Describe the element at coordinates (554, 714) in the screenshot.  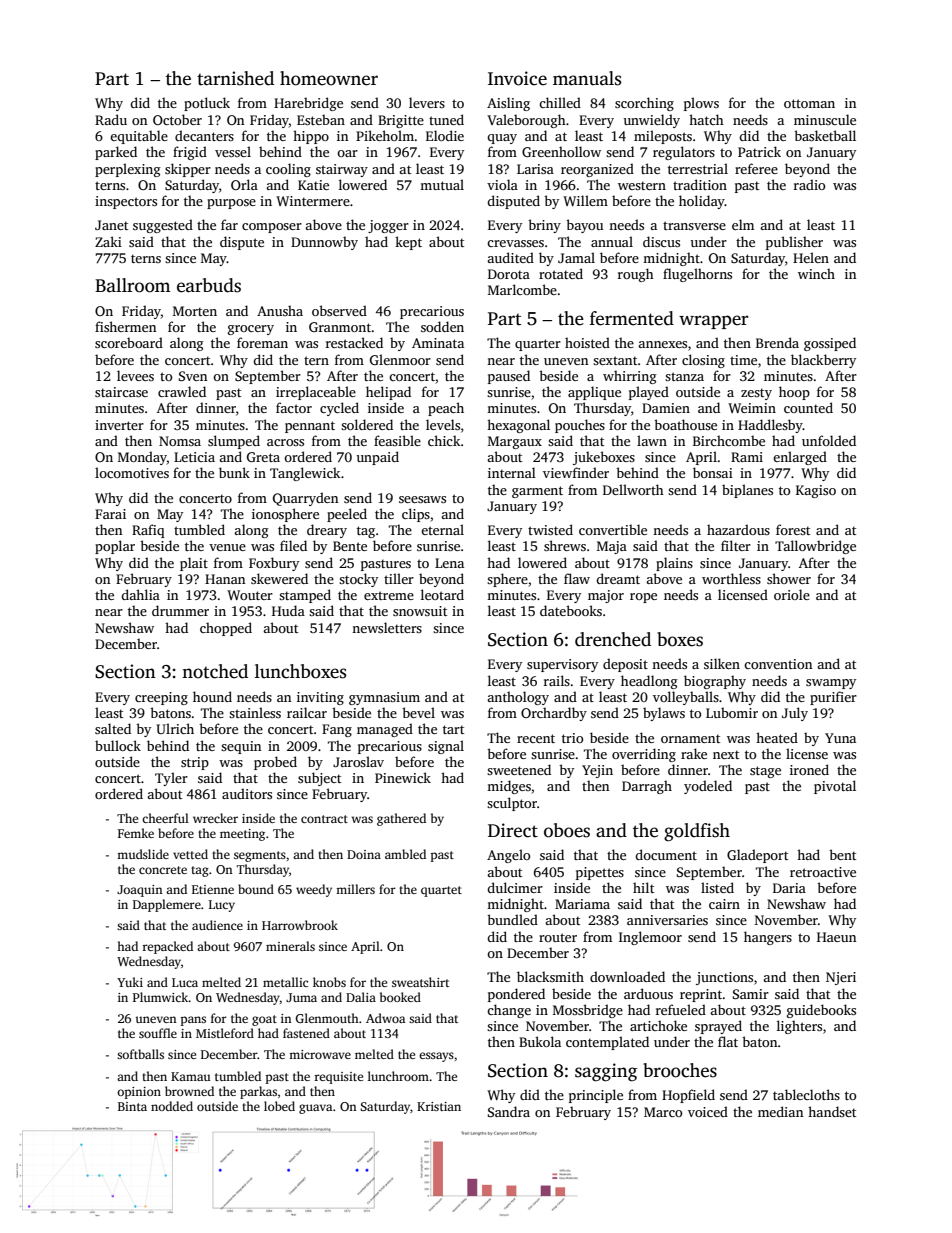
I see `Orchardby` at that location.
